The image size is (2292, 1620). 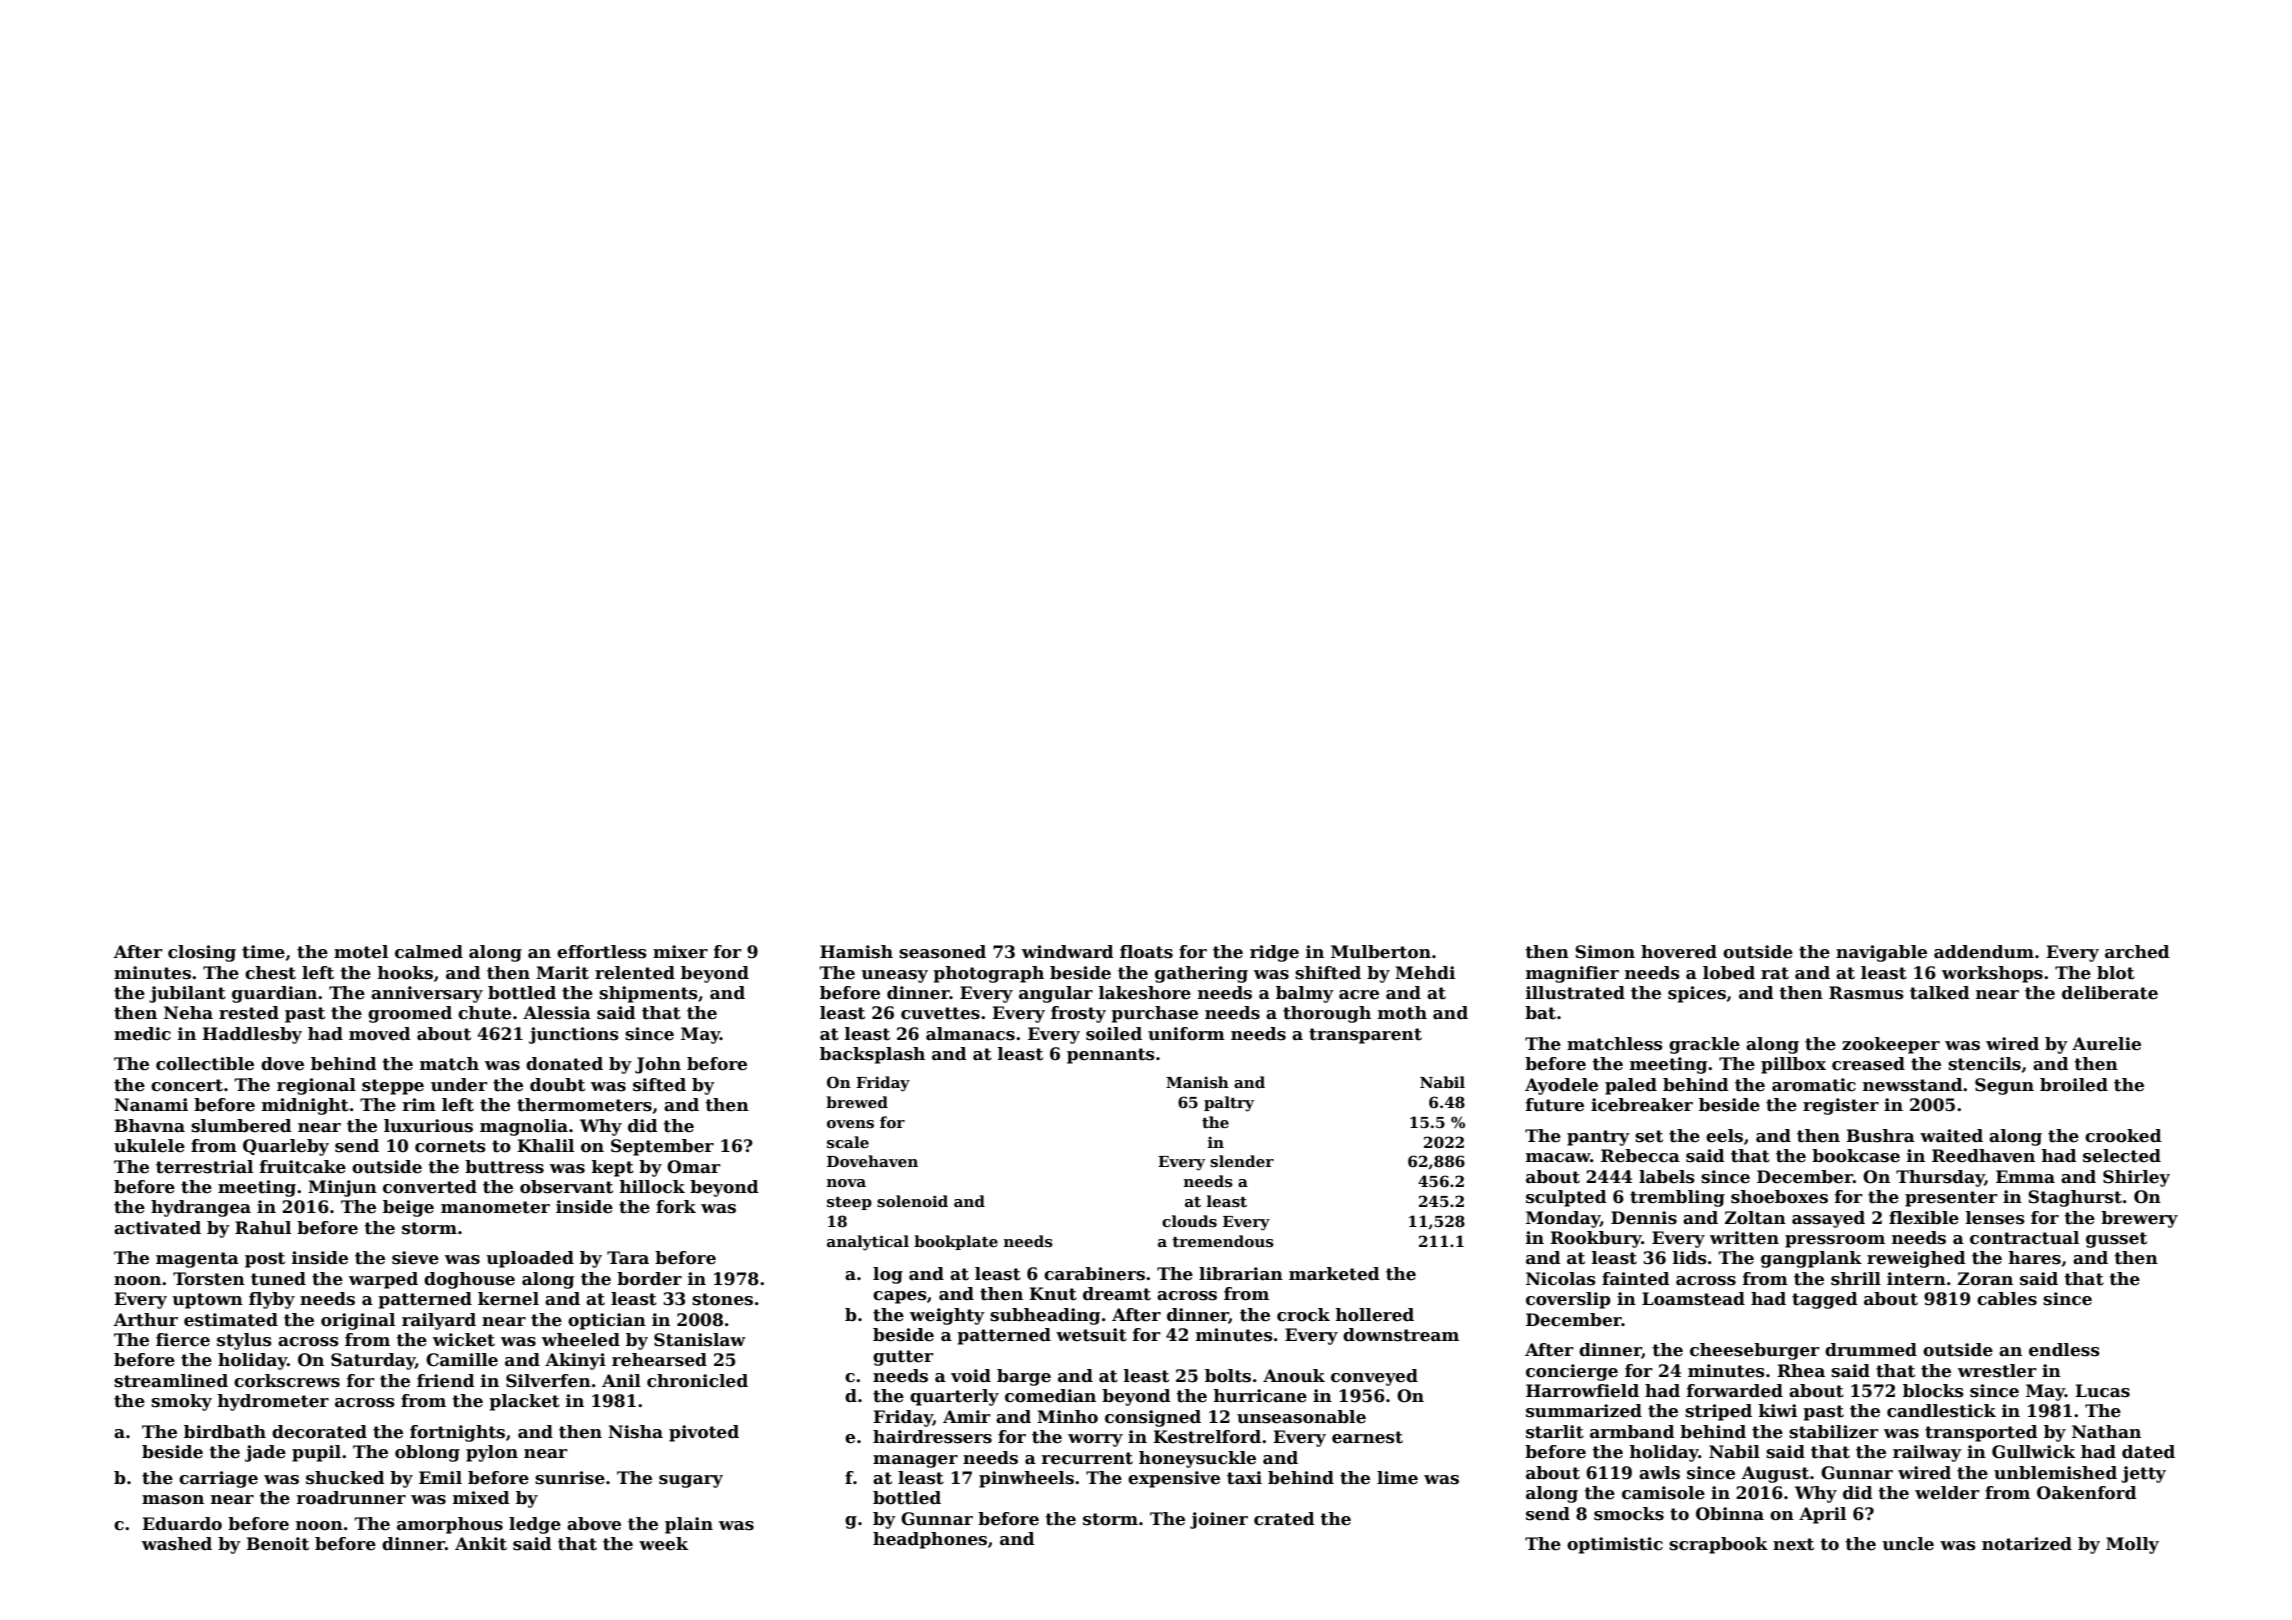 What do you see at coordinates (1045, 1316) in the image?
I see `subheading` at bounding box center [1045, 1316].
